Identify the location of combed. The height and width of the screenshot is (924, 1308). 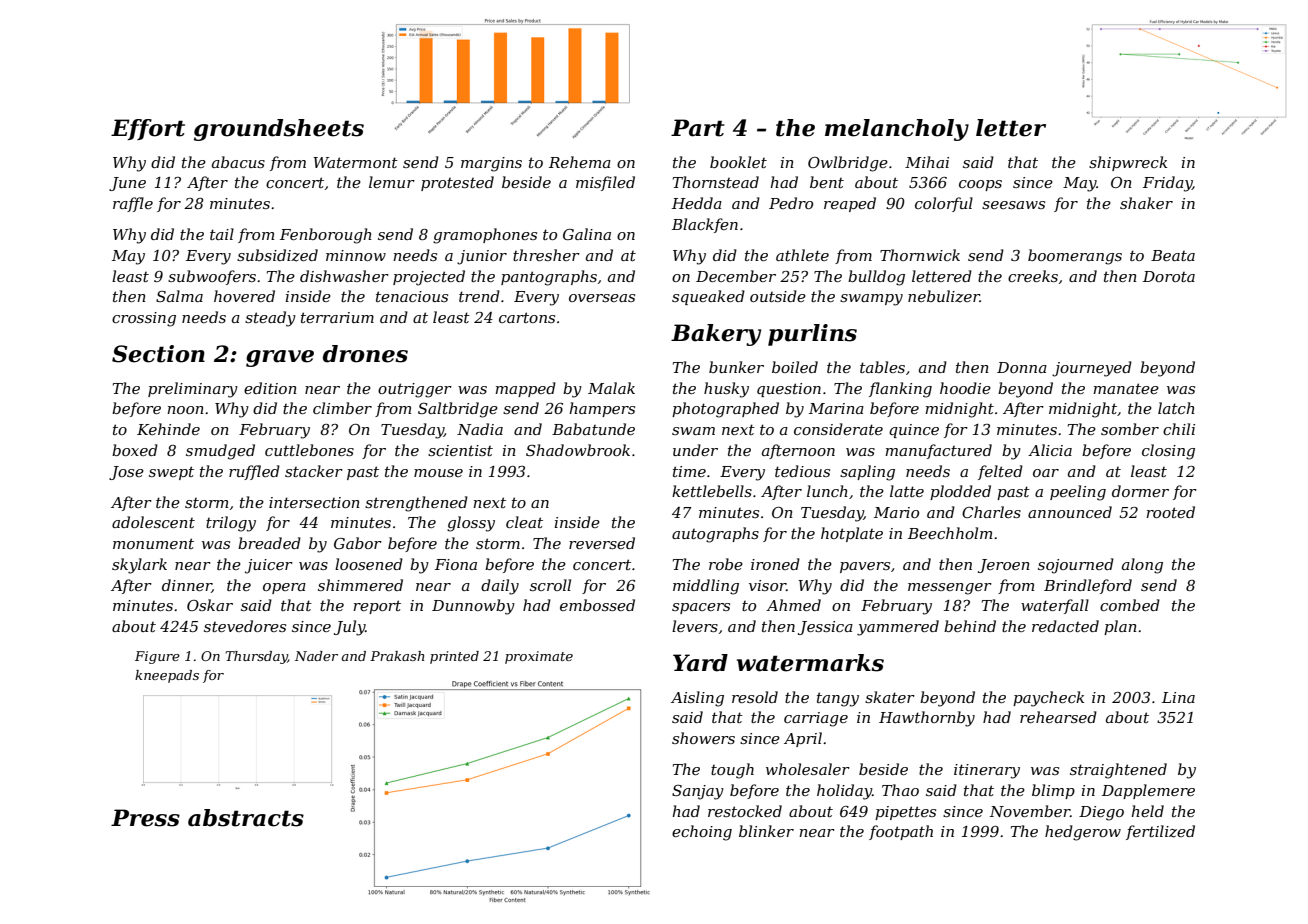
(1130, 605).
